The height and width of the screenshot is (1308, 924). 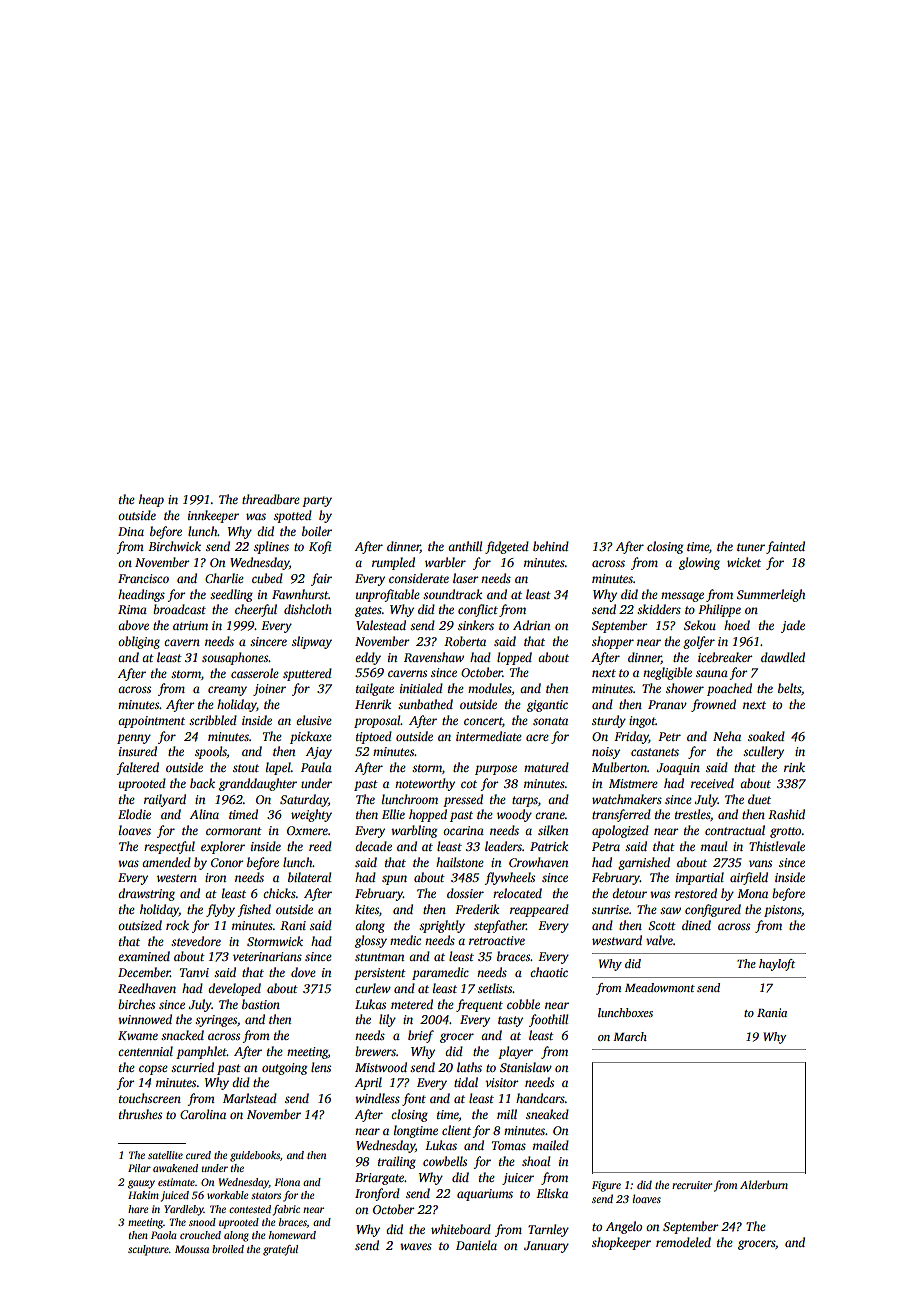 I want to click on fidgeted, so click(x=507, y=547).
